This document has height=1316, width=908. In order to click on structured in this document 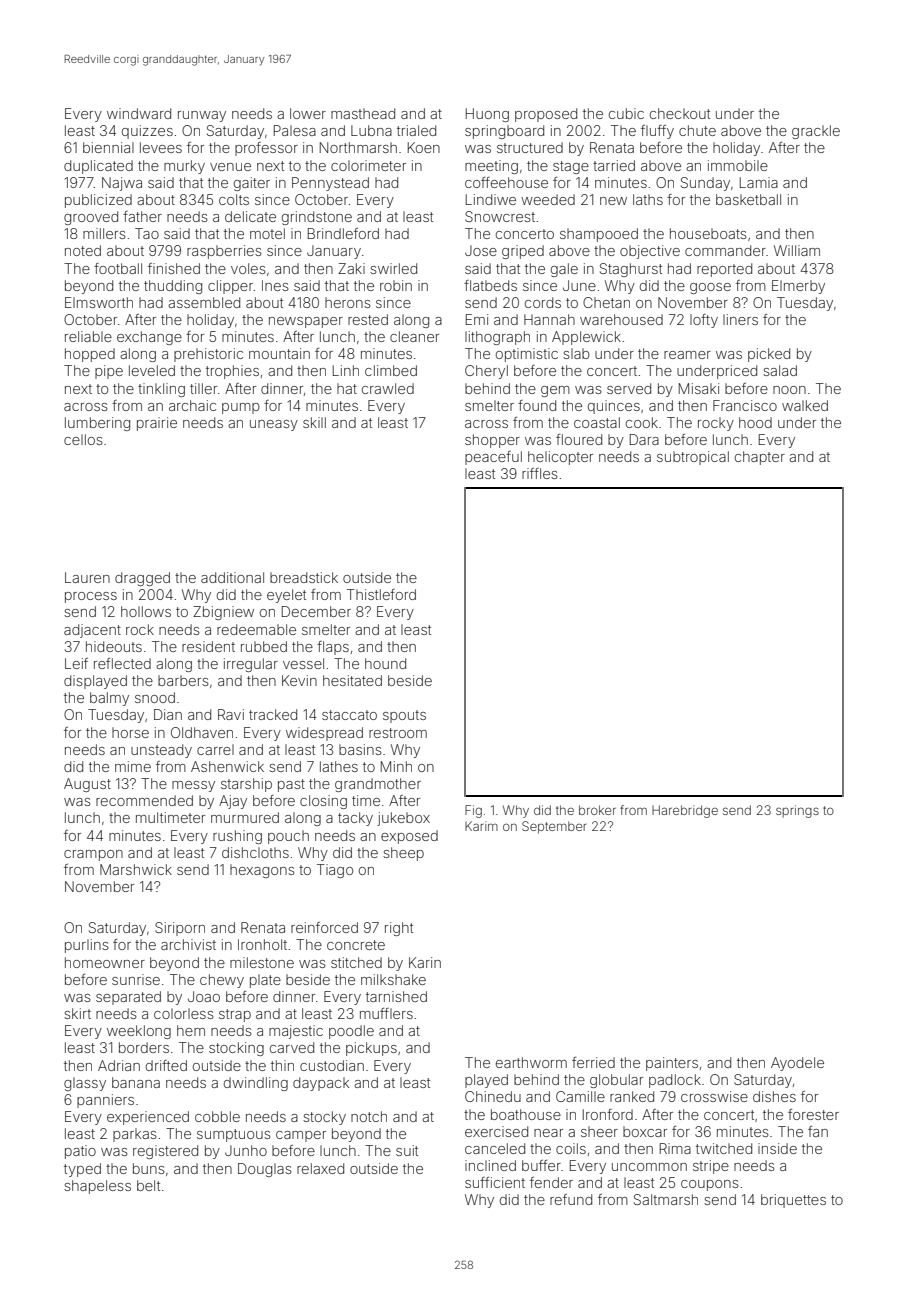, I will do `click(530, 147)`.
